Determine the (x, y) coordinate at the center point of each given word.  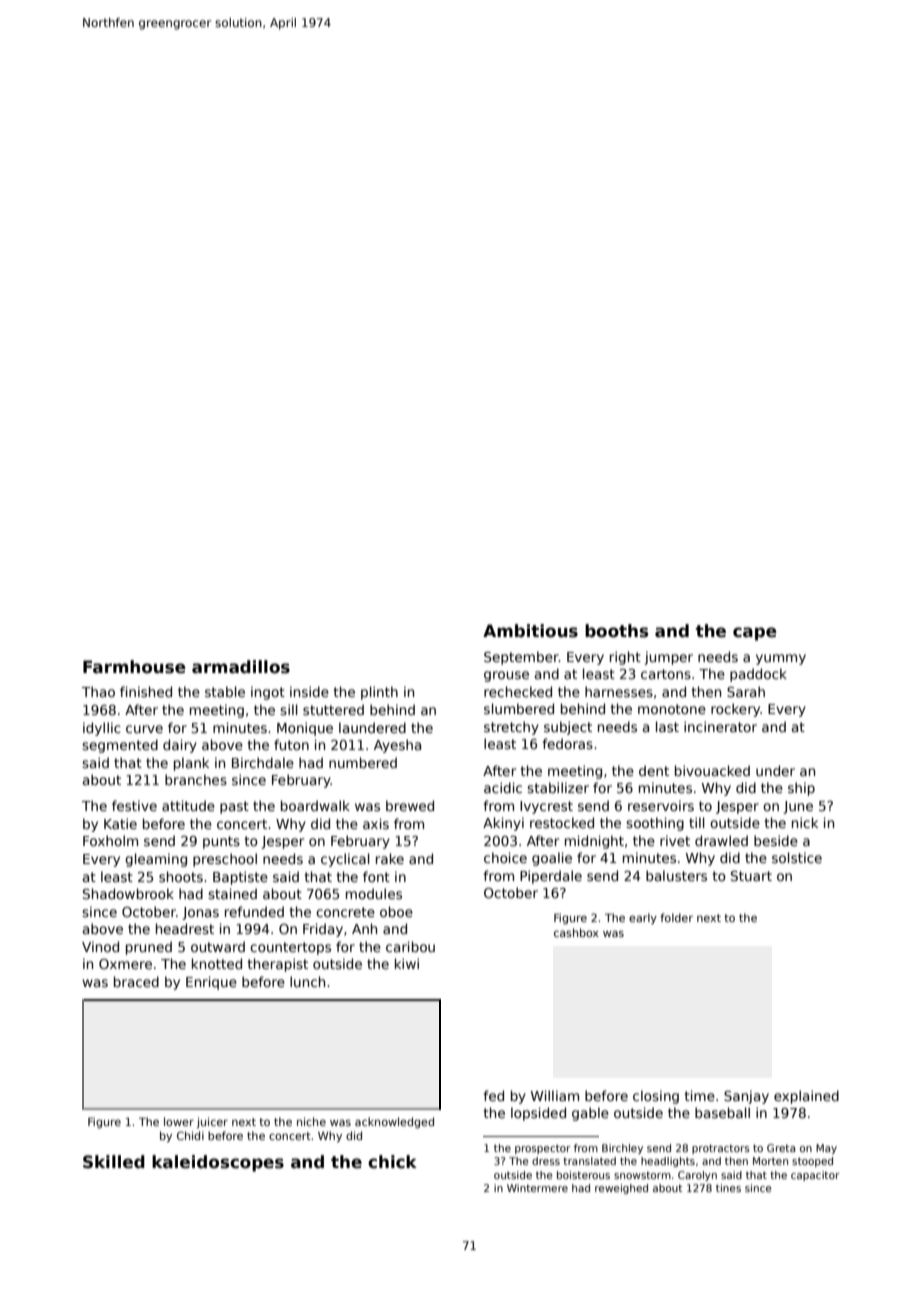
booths (616, 631)
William (555, 1095)
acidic (503, 787)
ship (801, 789)
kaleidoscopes (218, 1163)
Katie (120, 823)
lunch (307, 981)
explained (806, 1097)
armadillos (241, 667)
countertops (290, 948)
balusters (676, 875)
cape (755, 634)
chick (392, 1162)
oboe (396, 911)
